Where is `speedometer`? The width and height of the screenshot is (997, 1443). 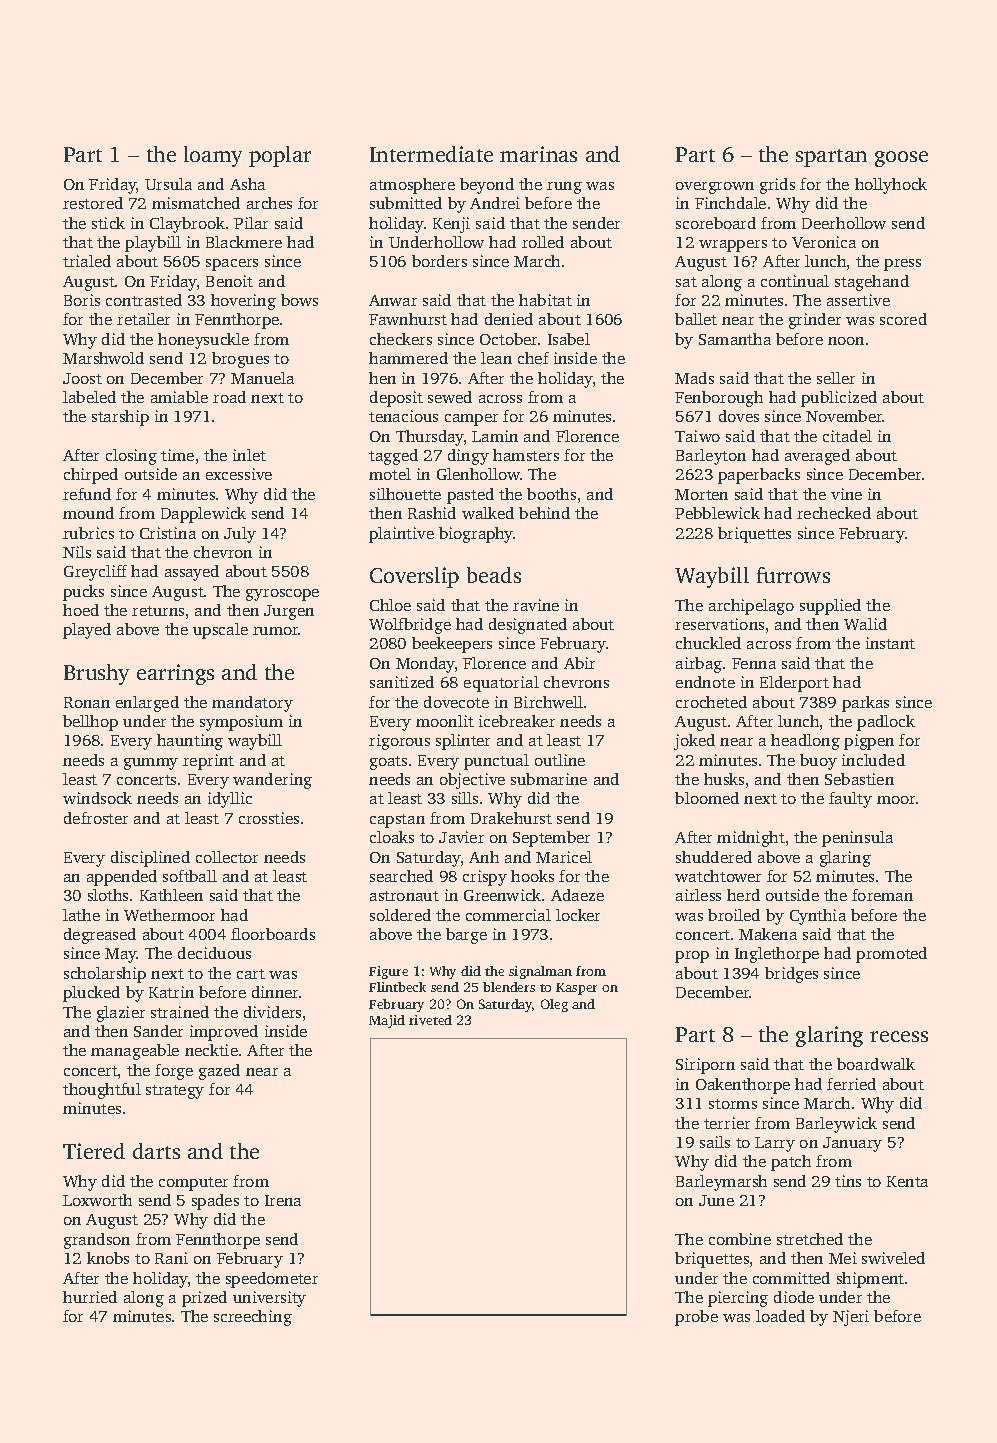 speedometer is located at coordinates (272, 1280).
